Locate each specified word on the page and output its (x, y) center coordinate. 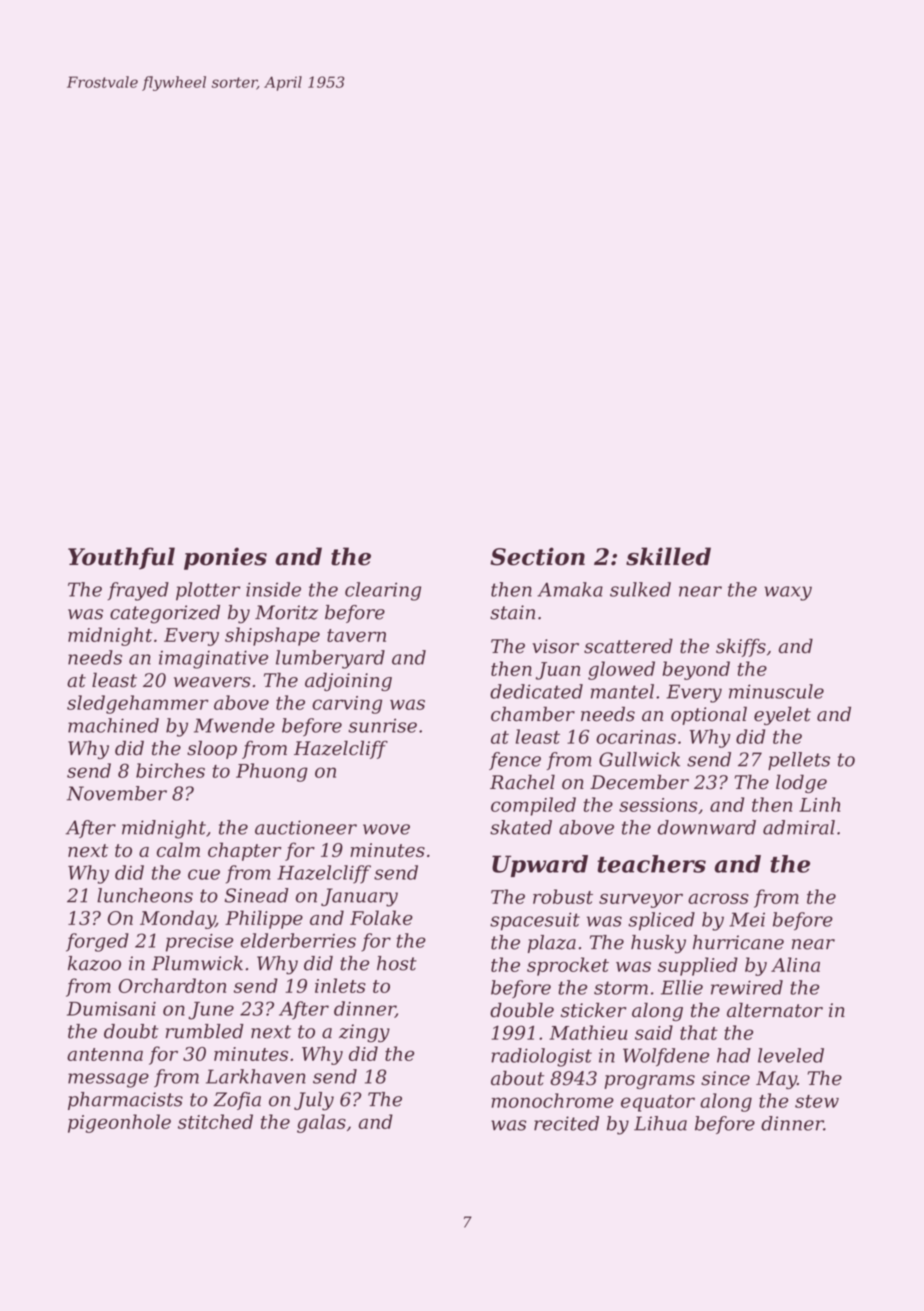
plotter (208, 591)
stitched (215, 1121)
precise (199, 943)
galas (321, 1123)
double (522, 1010)
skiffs (741, 647)
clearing (383, 591)
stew (817, 1101)
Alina (795, 964)
